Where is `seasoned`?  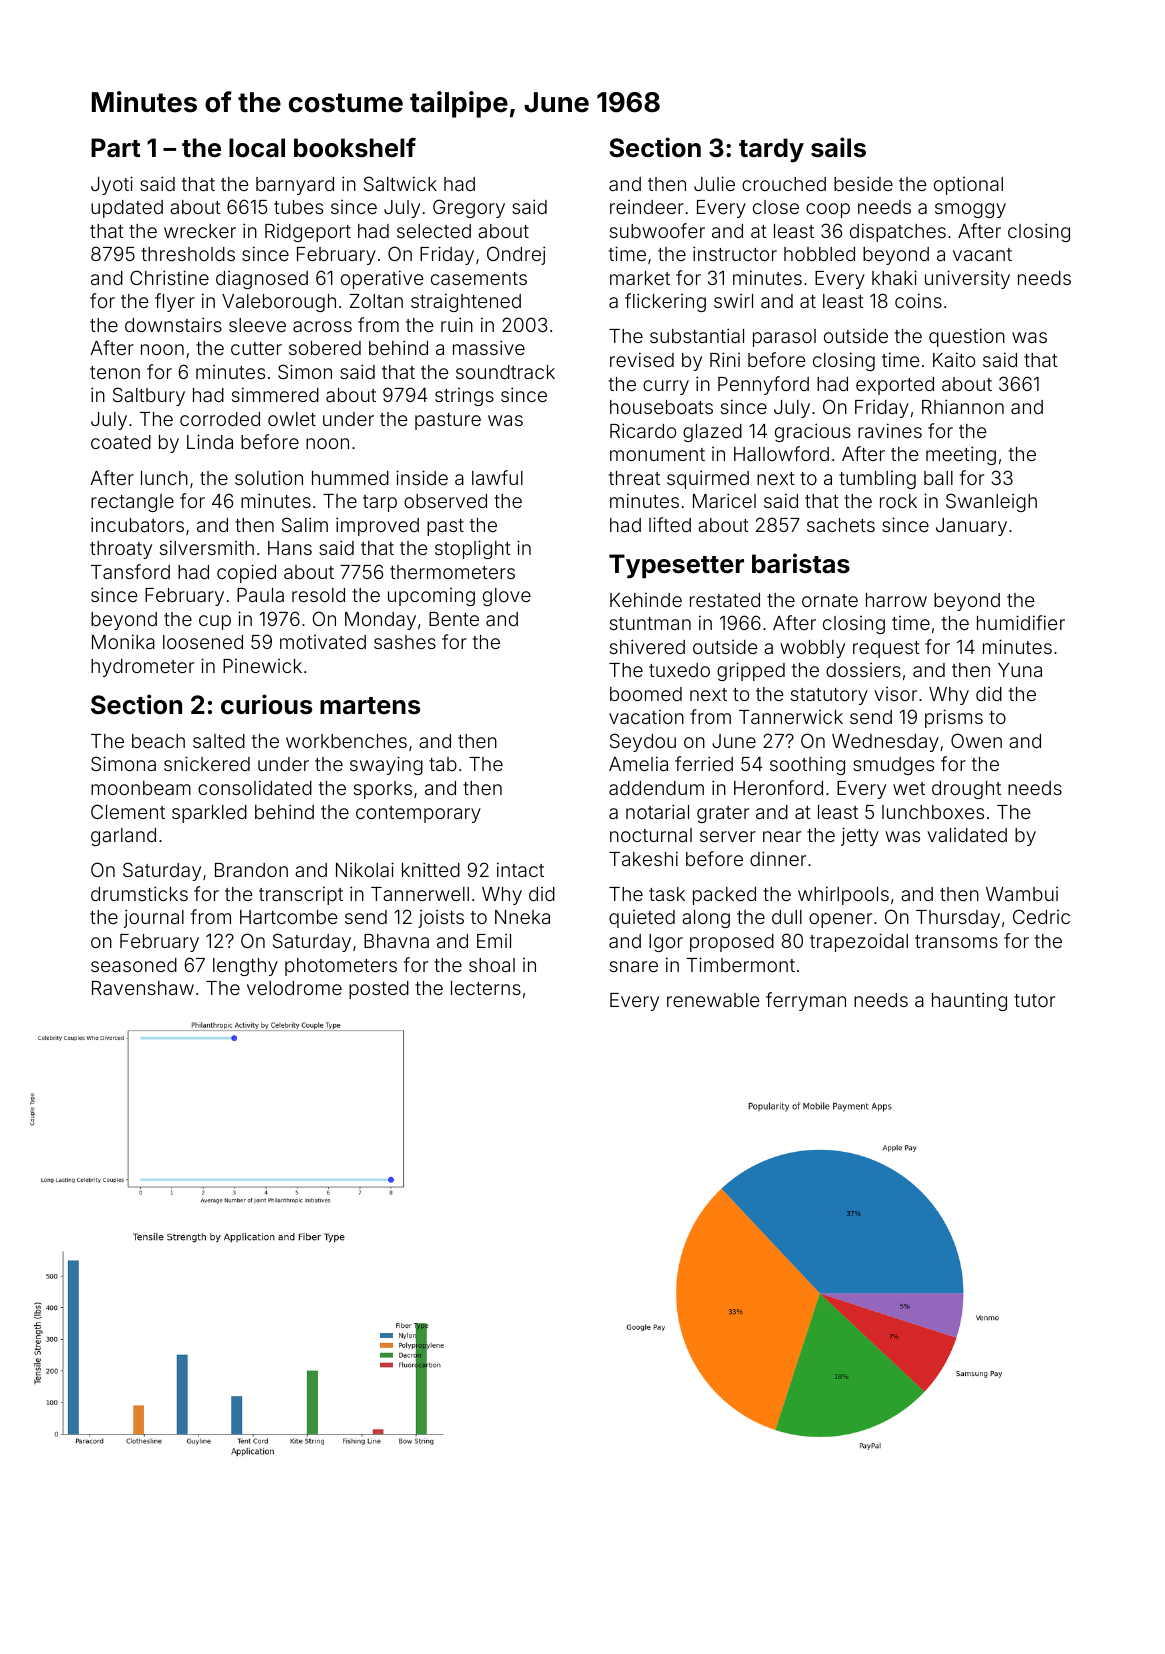 seasoned is located at coordinates (134, 965).
